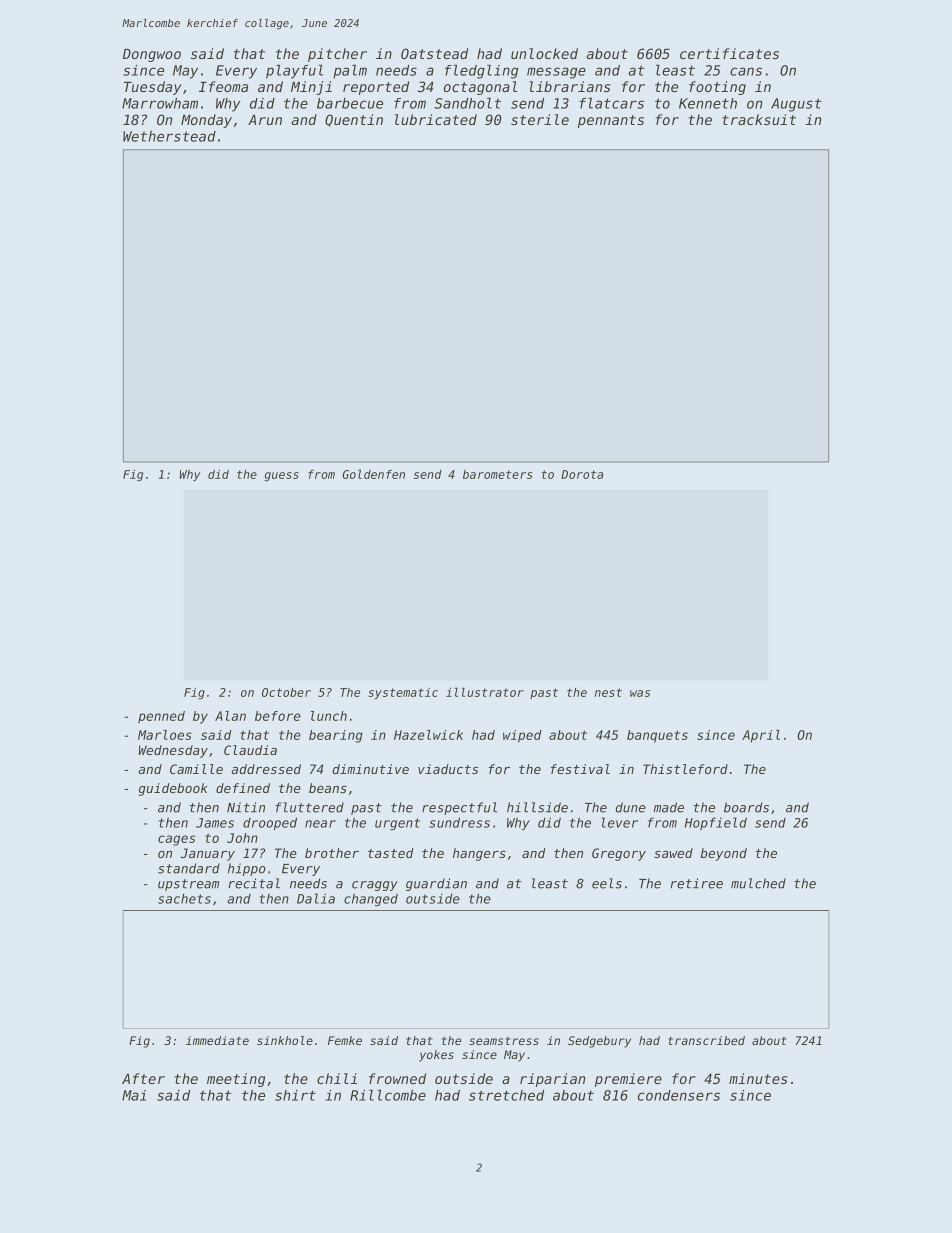 This screenshot has height=1233, width=952. What do you see at coordinates (294, 72) in the screenshot?
I see `playful` at bounding box center [294, 72].
